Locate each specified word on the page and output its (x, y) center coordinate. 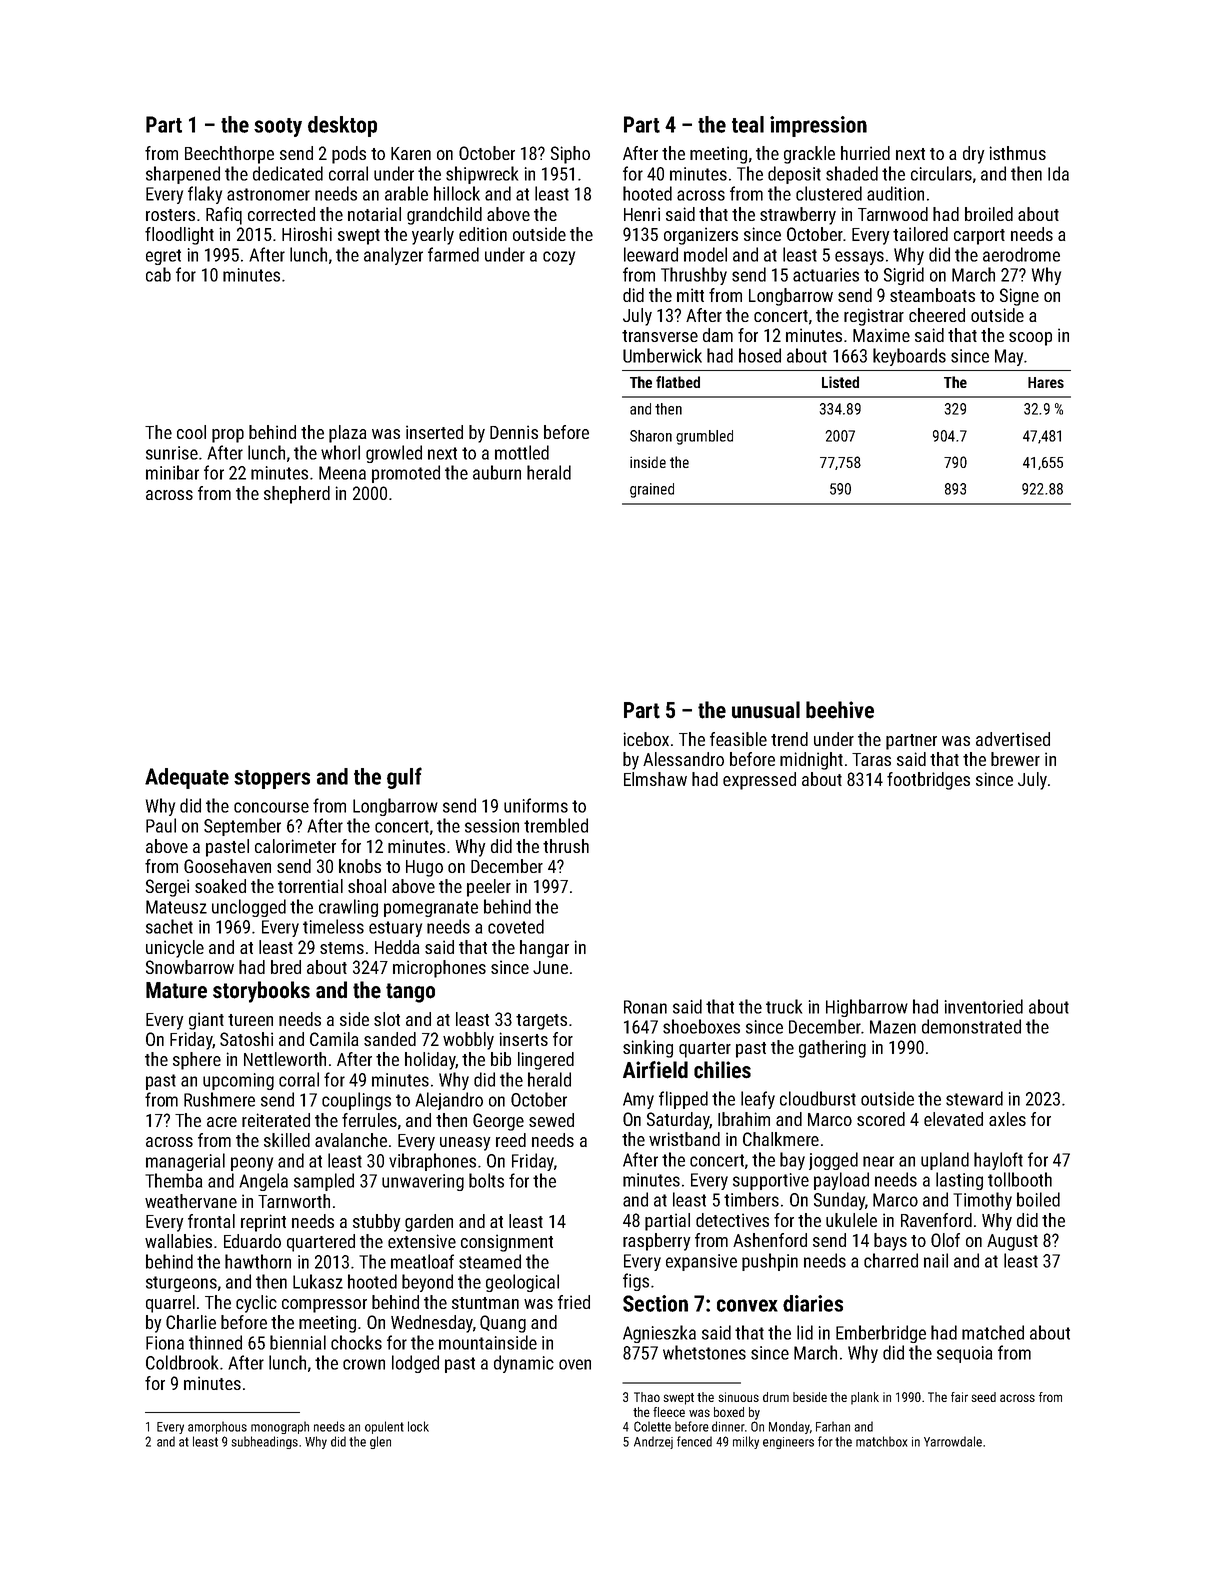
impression (818, 126)
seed (983, 1397)
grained (652, 490)
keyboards (909, 357)
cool (191, 432)
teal (748, 124)
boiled (1038, 1199)
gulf (404, 778)
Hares (1046, 382)
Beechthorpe (229, 155)
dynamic (524, 1364)
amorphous (217, 1427)
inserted (434, 432)
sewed (551, 1120)
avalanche (351, 1140)
